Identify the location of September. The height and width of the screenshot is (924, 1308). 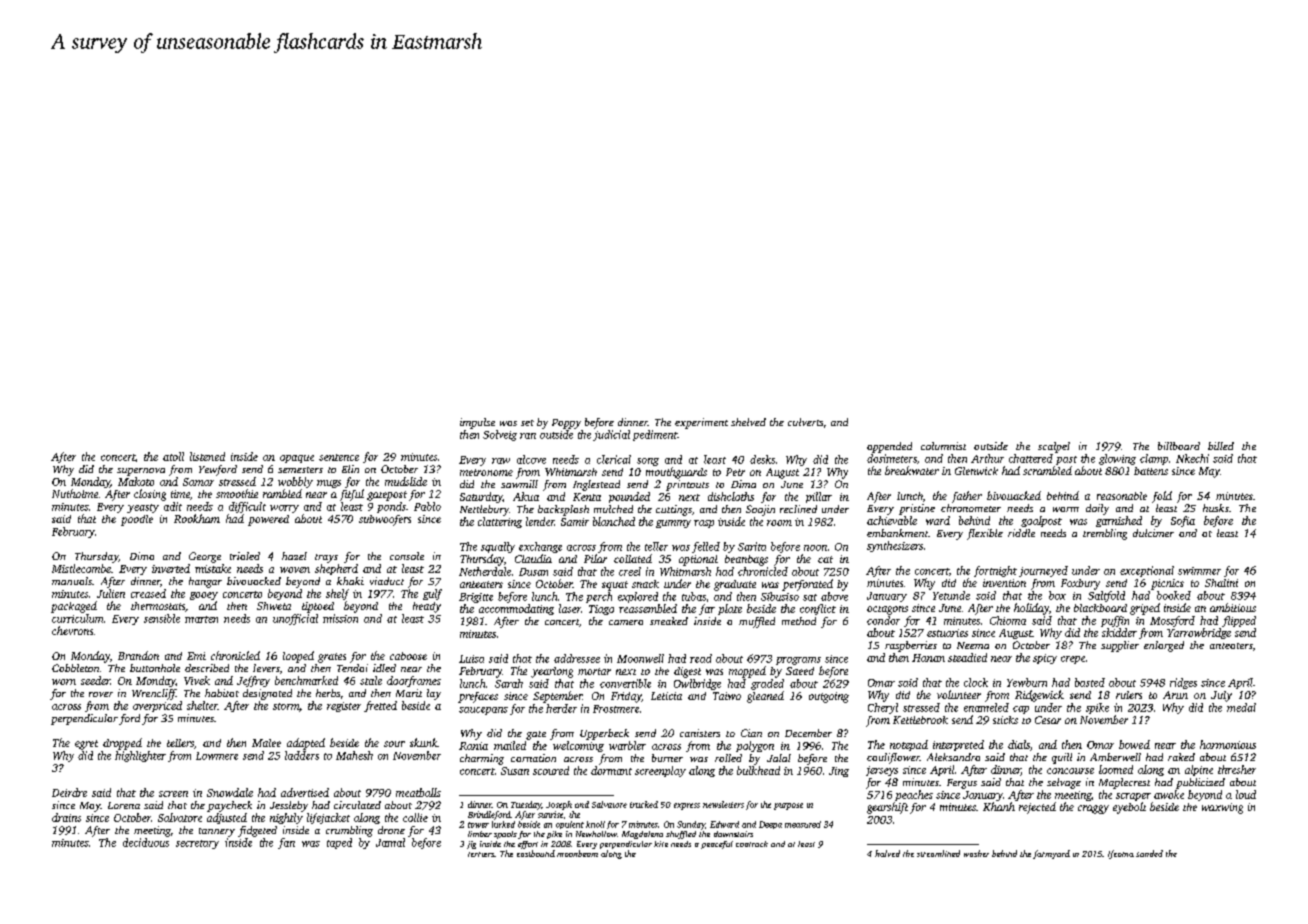
(558, 697).
